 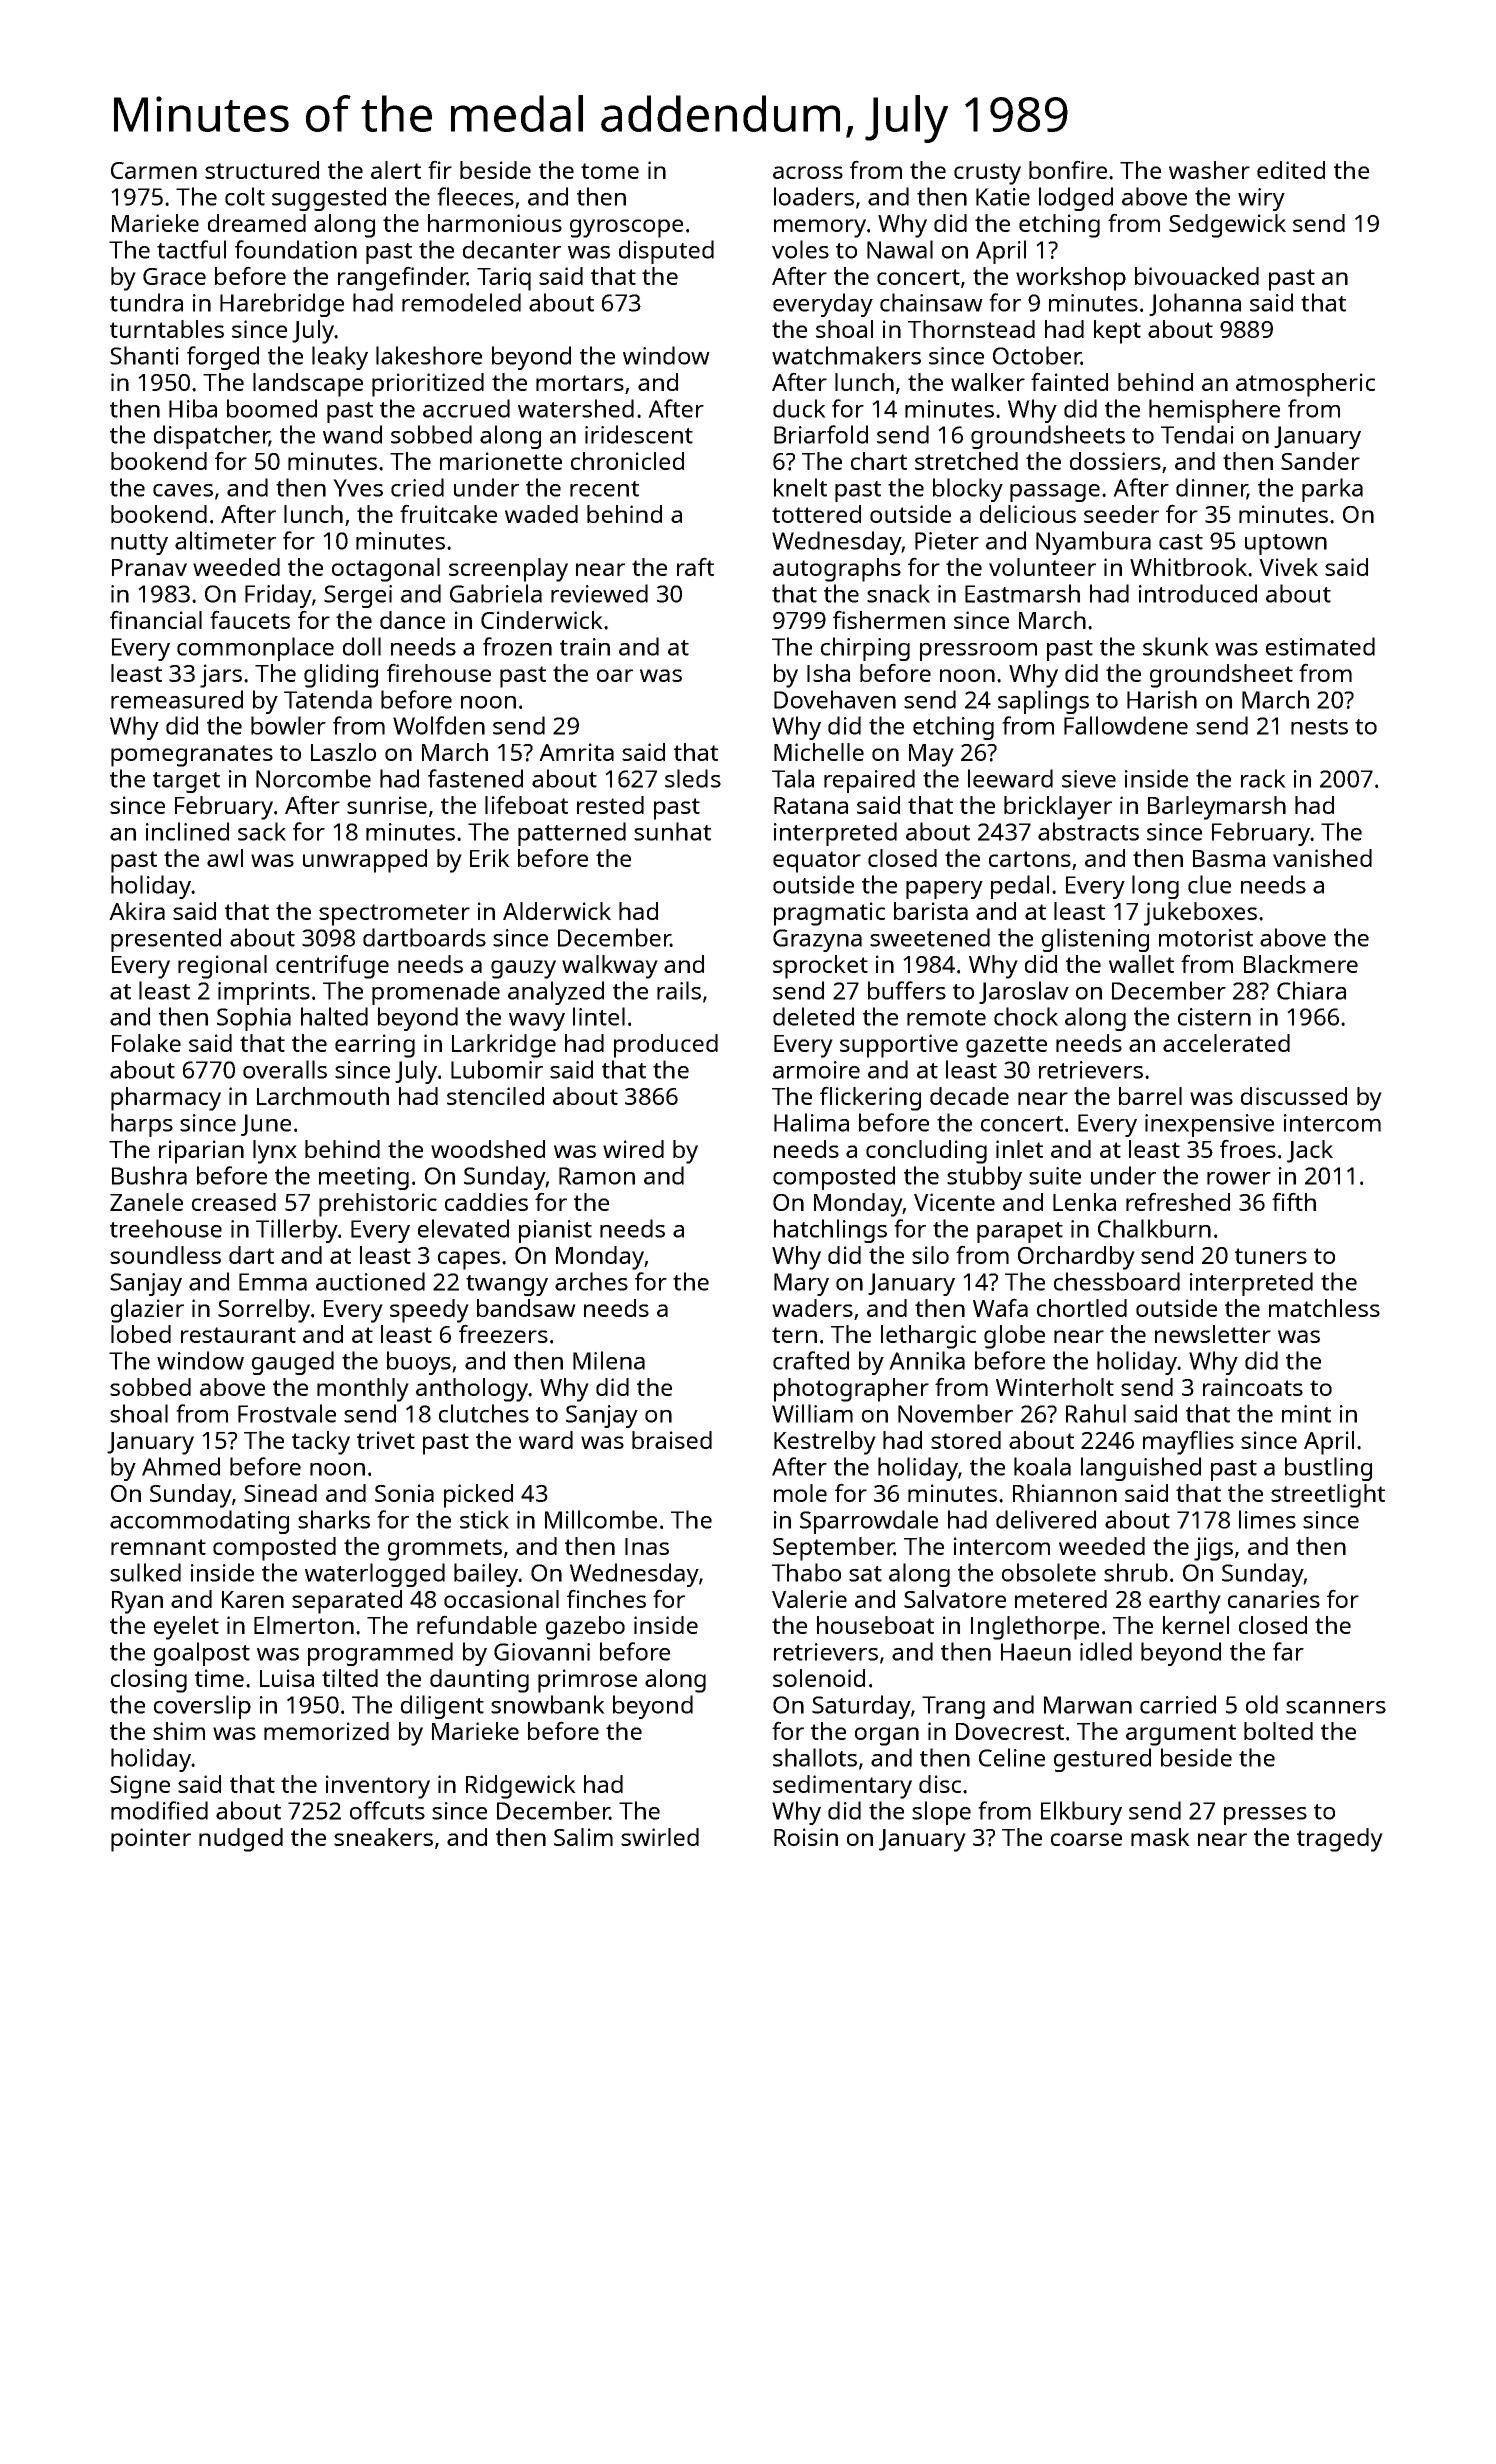 What do you see at coordinates (869, 1522) in the screenshot?
I see `Sparrowdale` at bounding box center [869, 1522].
